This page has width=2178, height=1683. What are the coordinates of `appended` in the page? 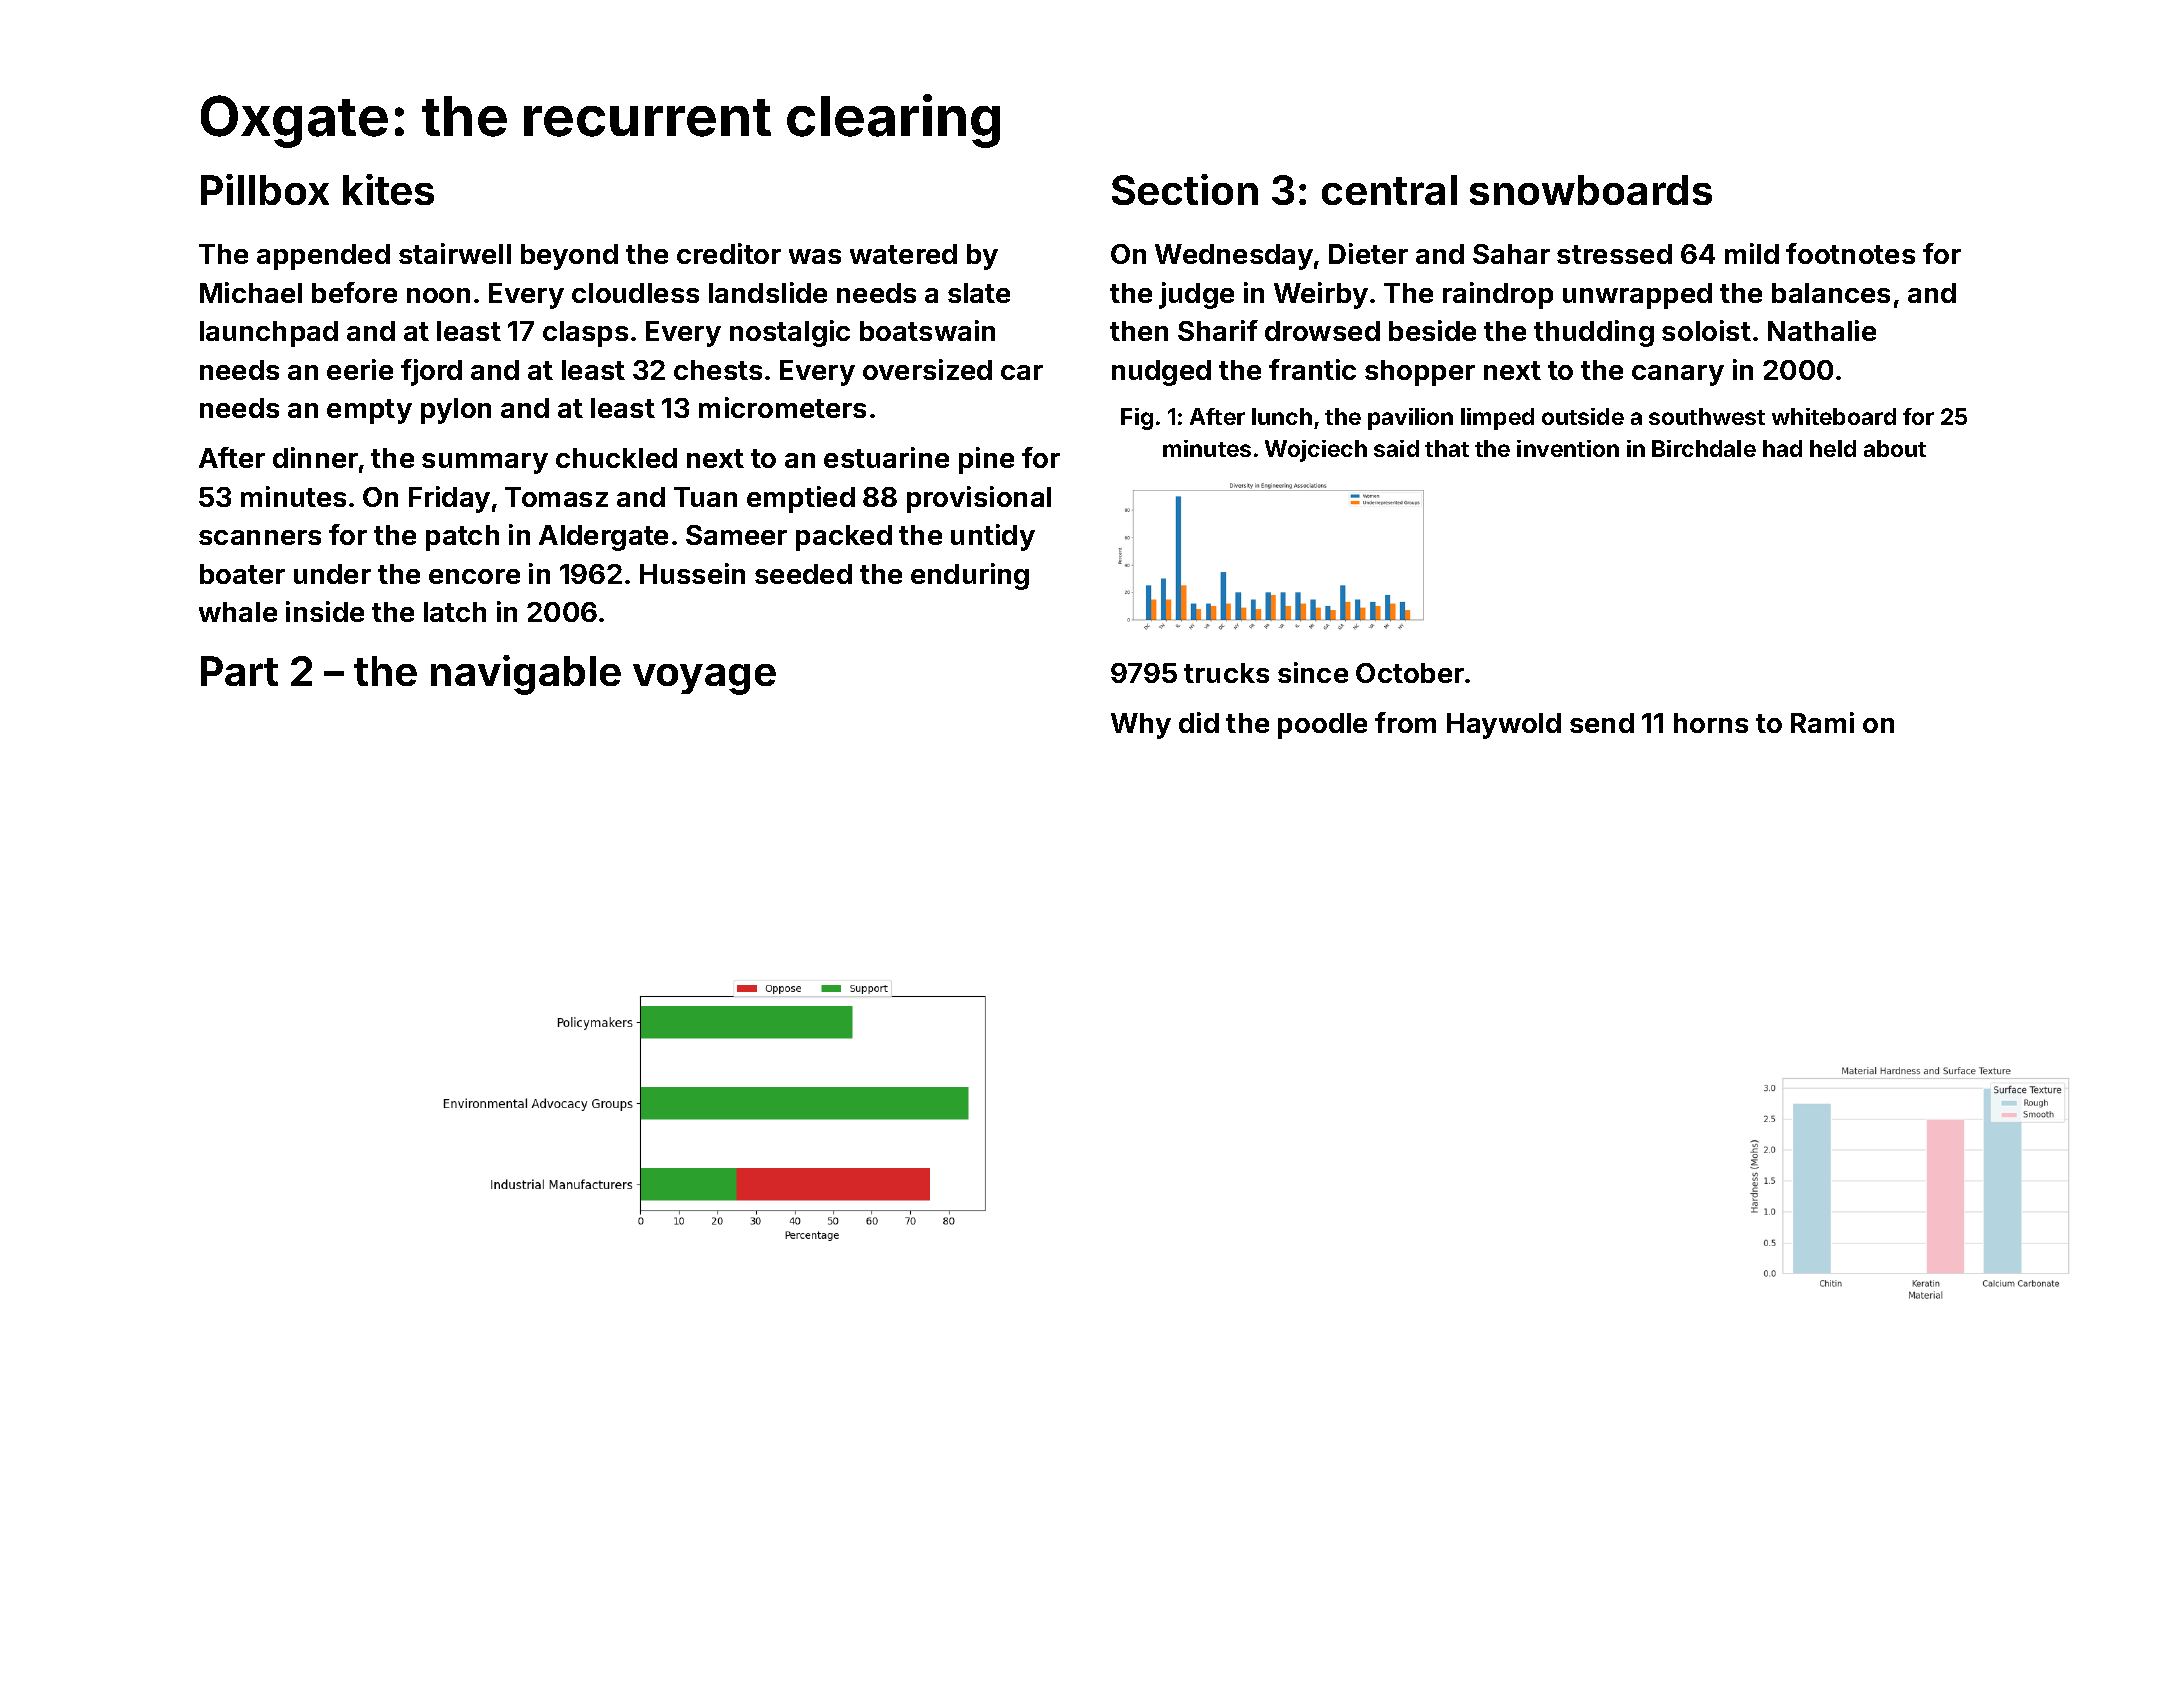 It's located at (323, 257).
